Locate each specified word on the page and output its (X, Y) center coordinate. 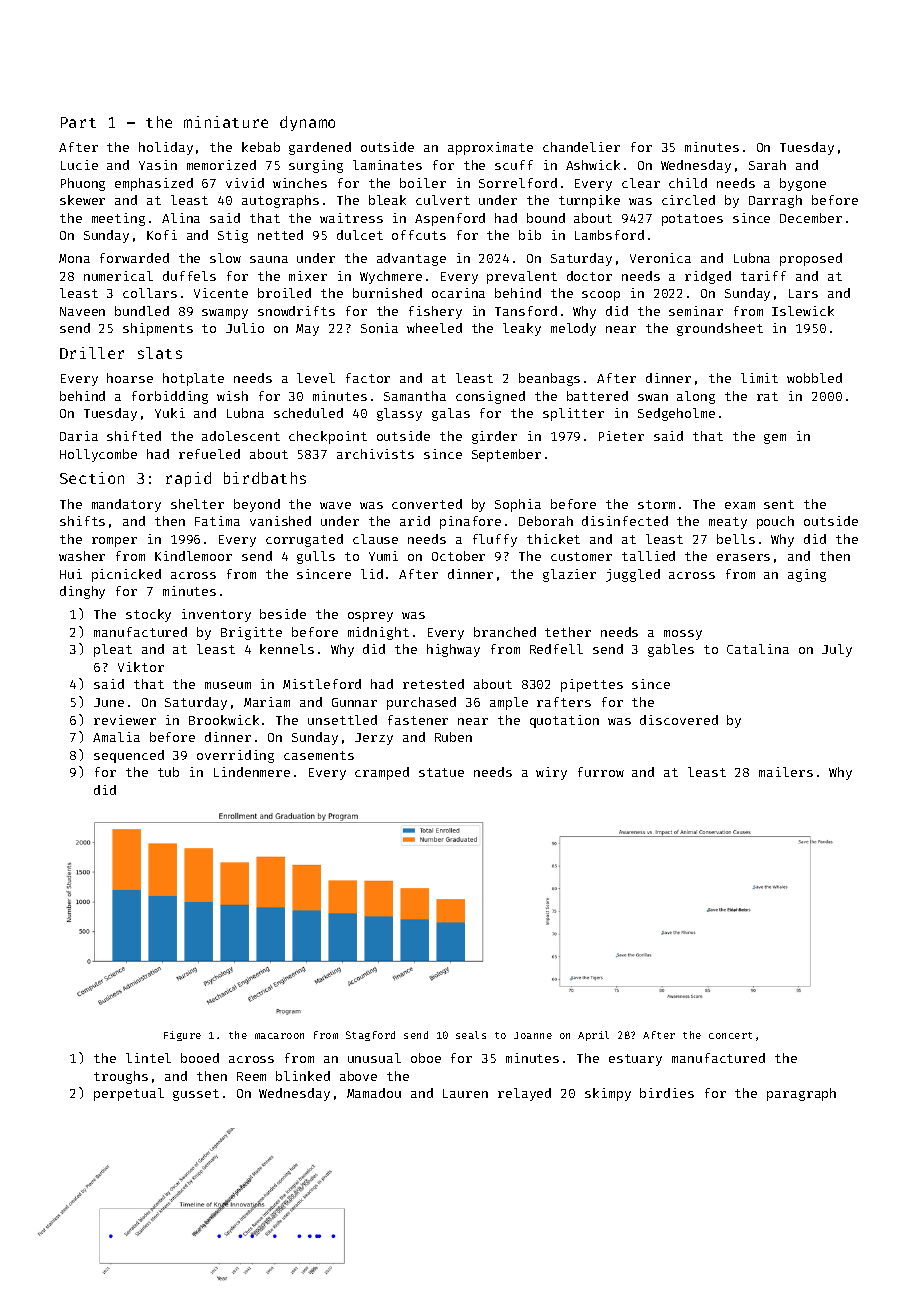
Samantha (415, 396)
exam (740, 505)
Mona (74, 258)
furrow (601, 772)
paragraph (801, 1094)
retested (433, 684)
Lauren (465, 1093)
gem (775, 439)
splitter (573, 414)
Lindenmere (252, 772)
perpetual (129, 1094)
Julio (245, 328)
